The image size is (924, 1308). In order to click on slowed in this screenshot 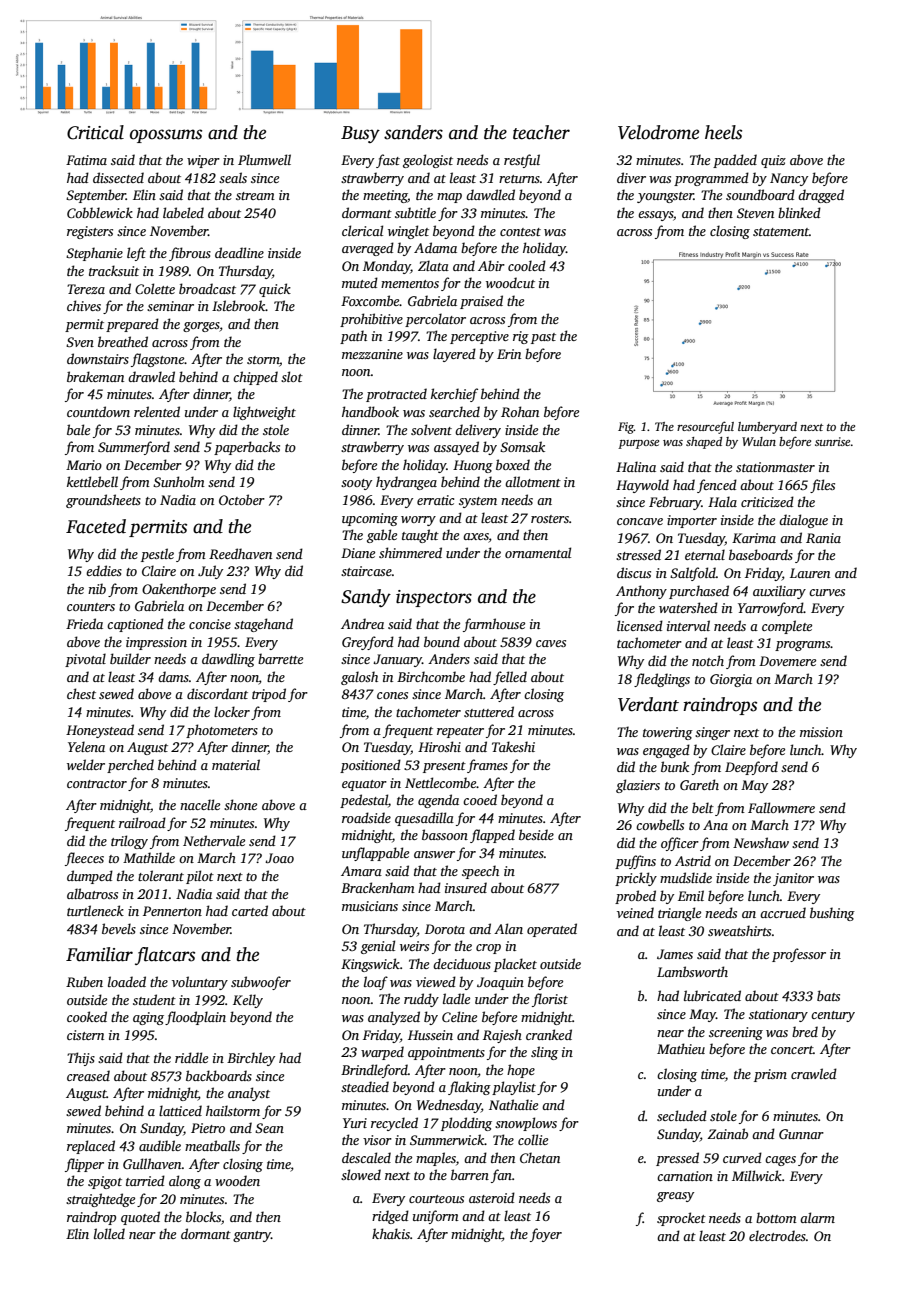, I will do `click(361, 1174)`.
